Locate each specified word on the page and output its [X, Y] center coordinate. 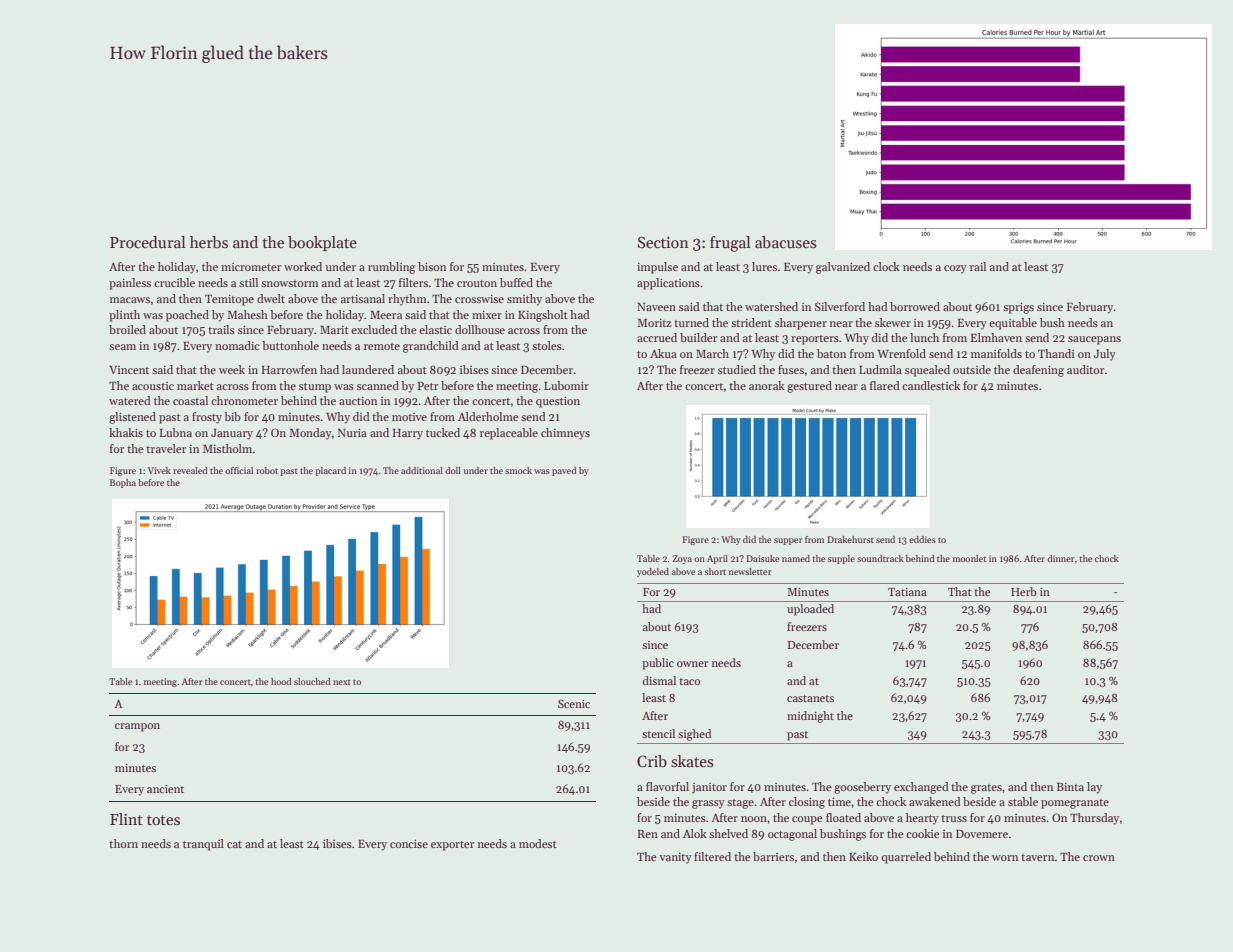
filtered [712, 856]
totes [163, 820]
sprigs [1018, 308]
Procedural [148, 242]
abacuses [786, 242]
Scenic [574, 704]
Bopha [123, 483]
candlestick [931, 385]
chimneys [565, 434]
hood [281, 681]
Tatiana [907, 592]
